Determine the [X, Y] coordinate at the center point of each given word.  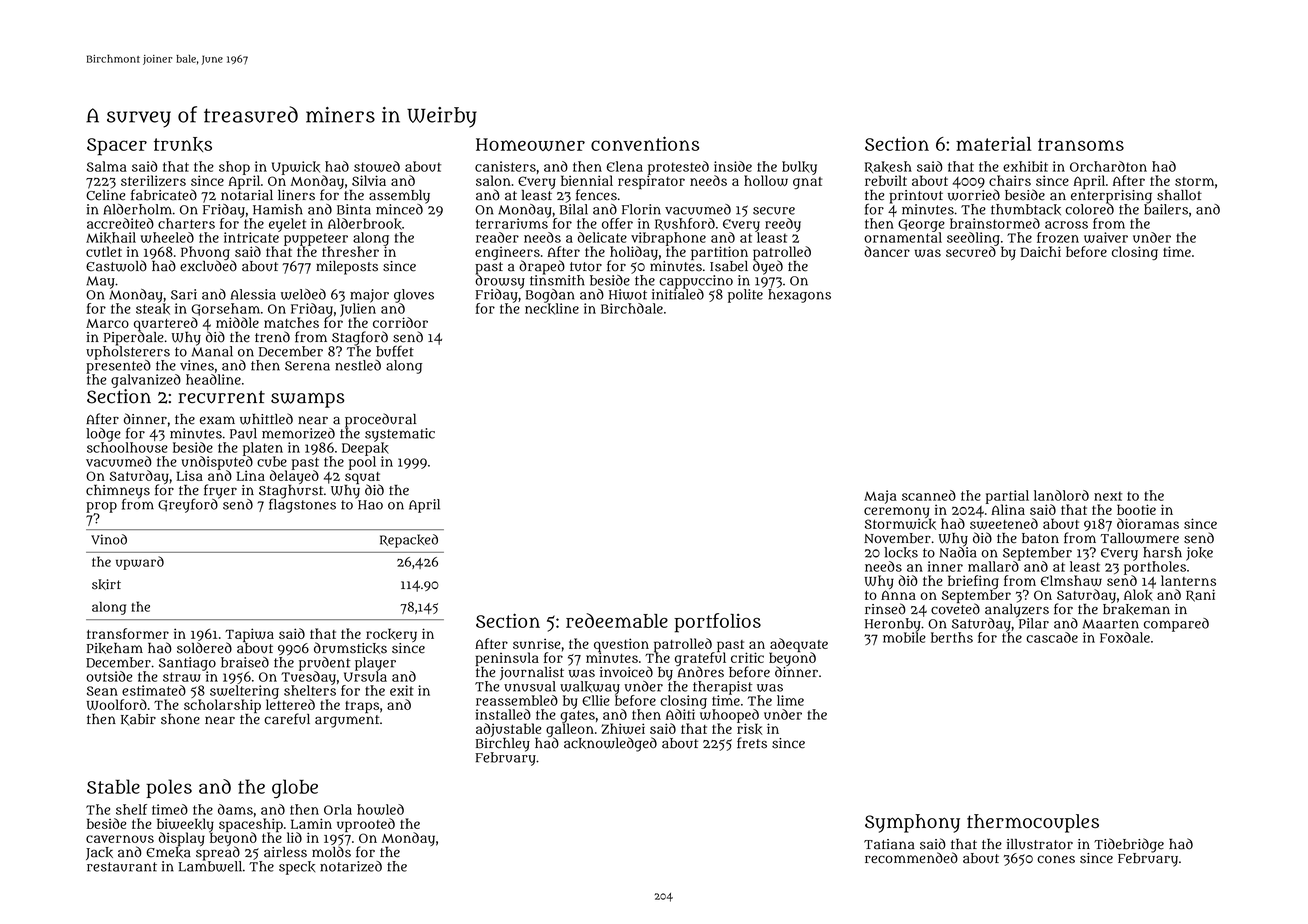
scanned [929, 495]
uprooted [366, 825]
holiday [634, 253]
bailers [1166, 209]
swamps [308, 400]
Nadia [958, 552]
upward [140, 563]
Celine [106, 195]
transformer [128, 633]
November [897, 538]
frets [752, 743]
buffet [395, 351]
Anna [898, 595]
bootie [1136, 509]
